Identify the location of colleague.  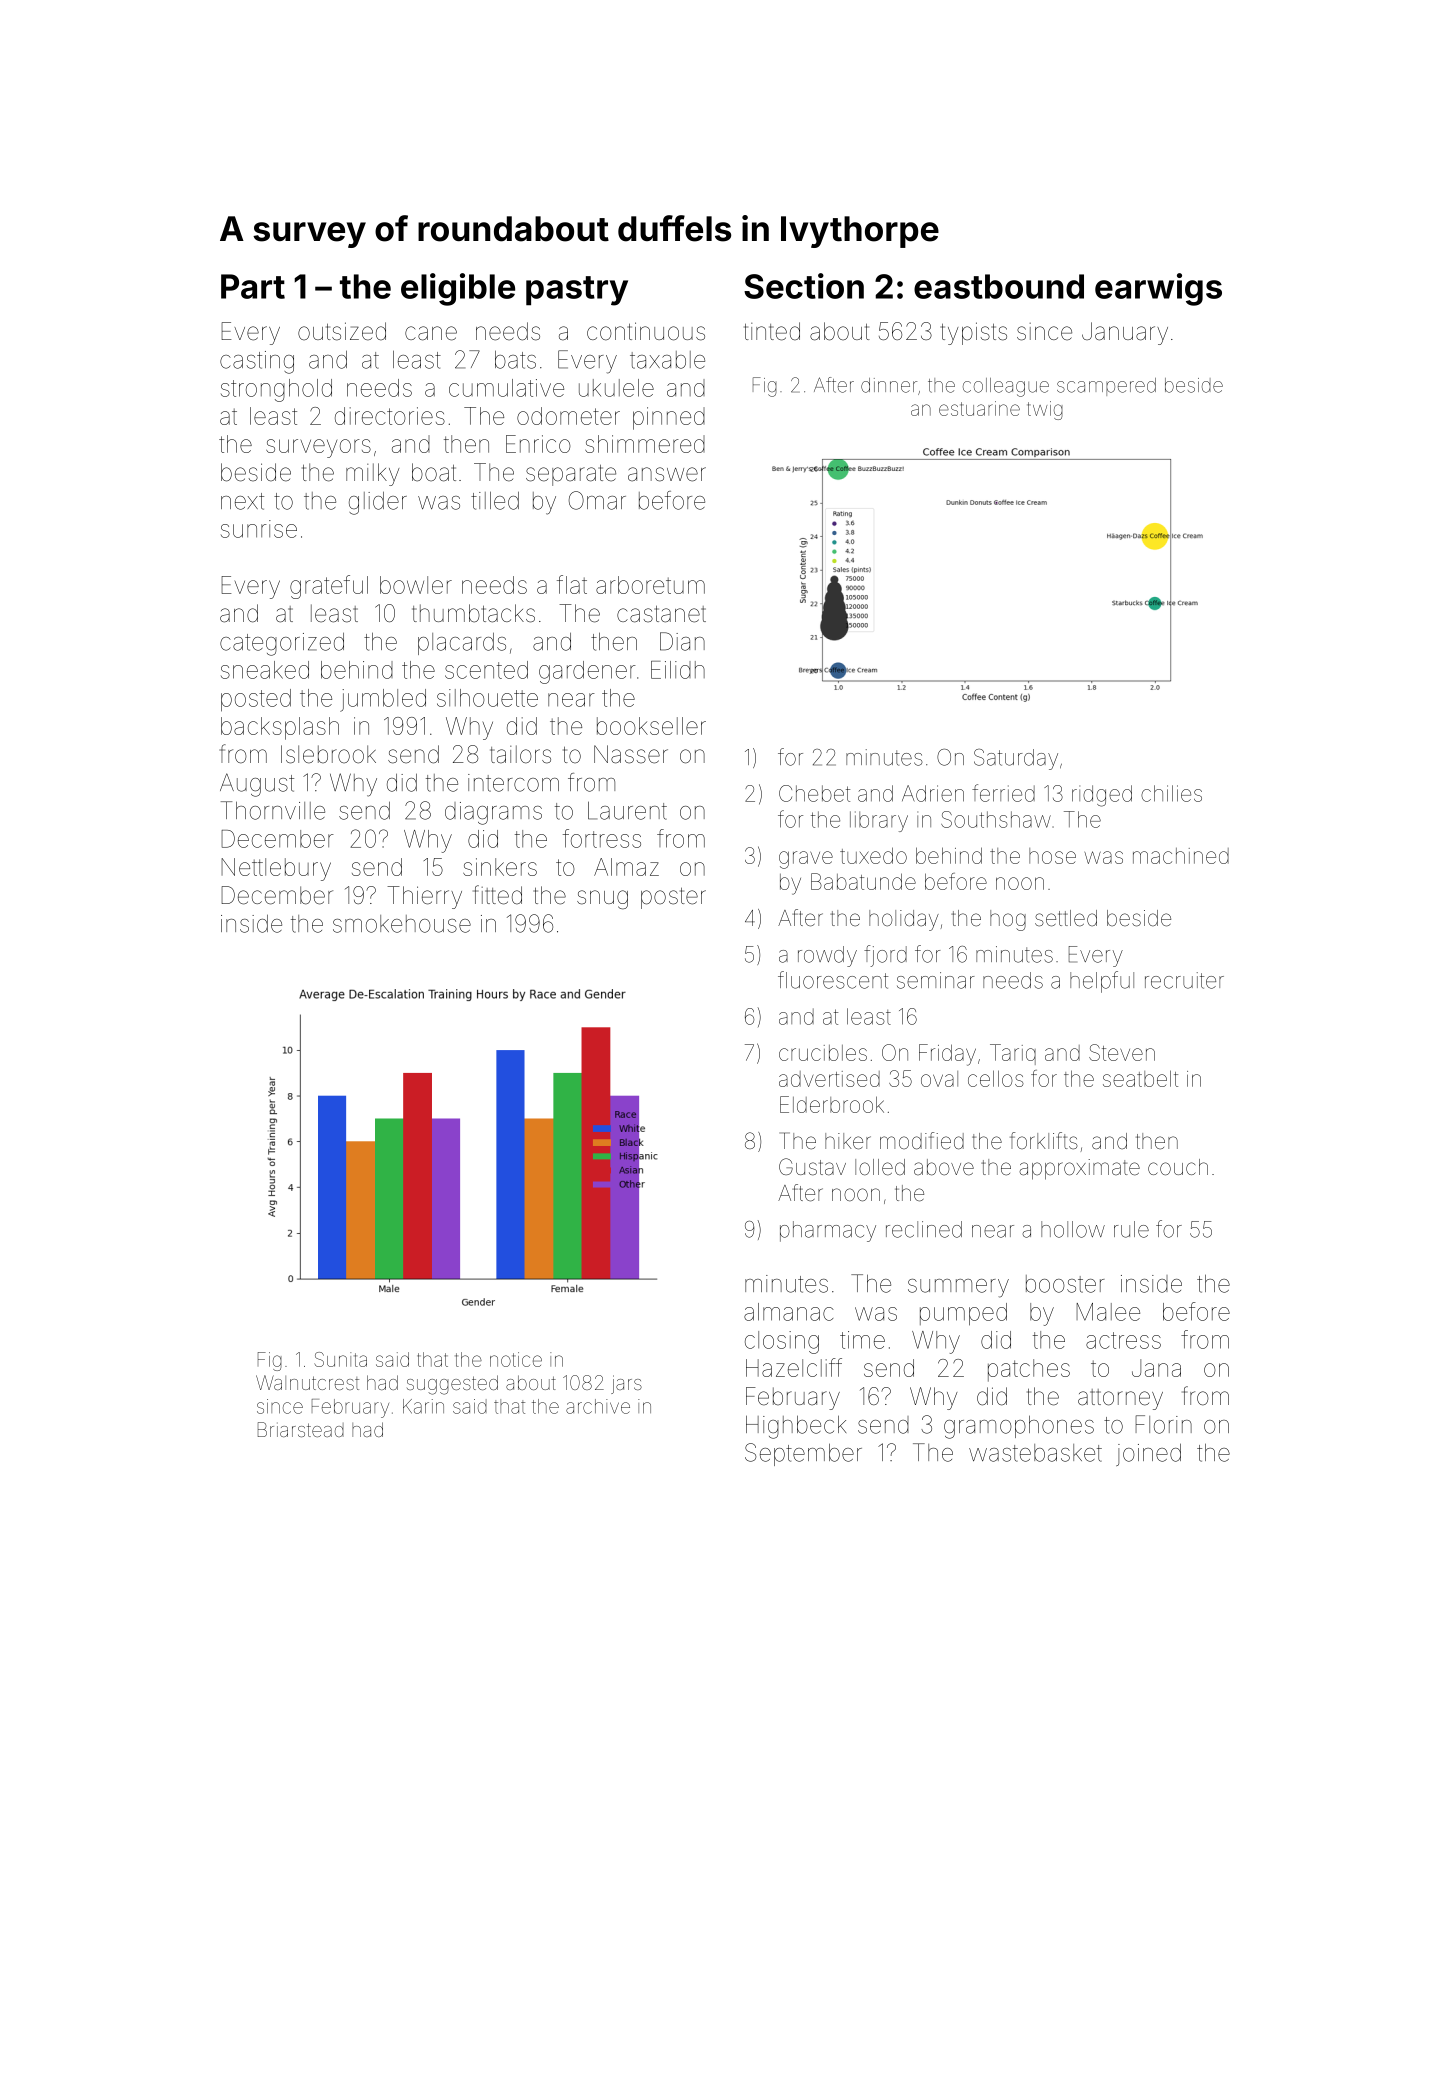
(1006, 387).
